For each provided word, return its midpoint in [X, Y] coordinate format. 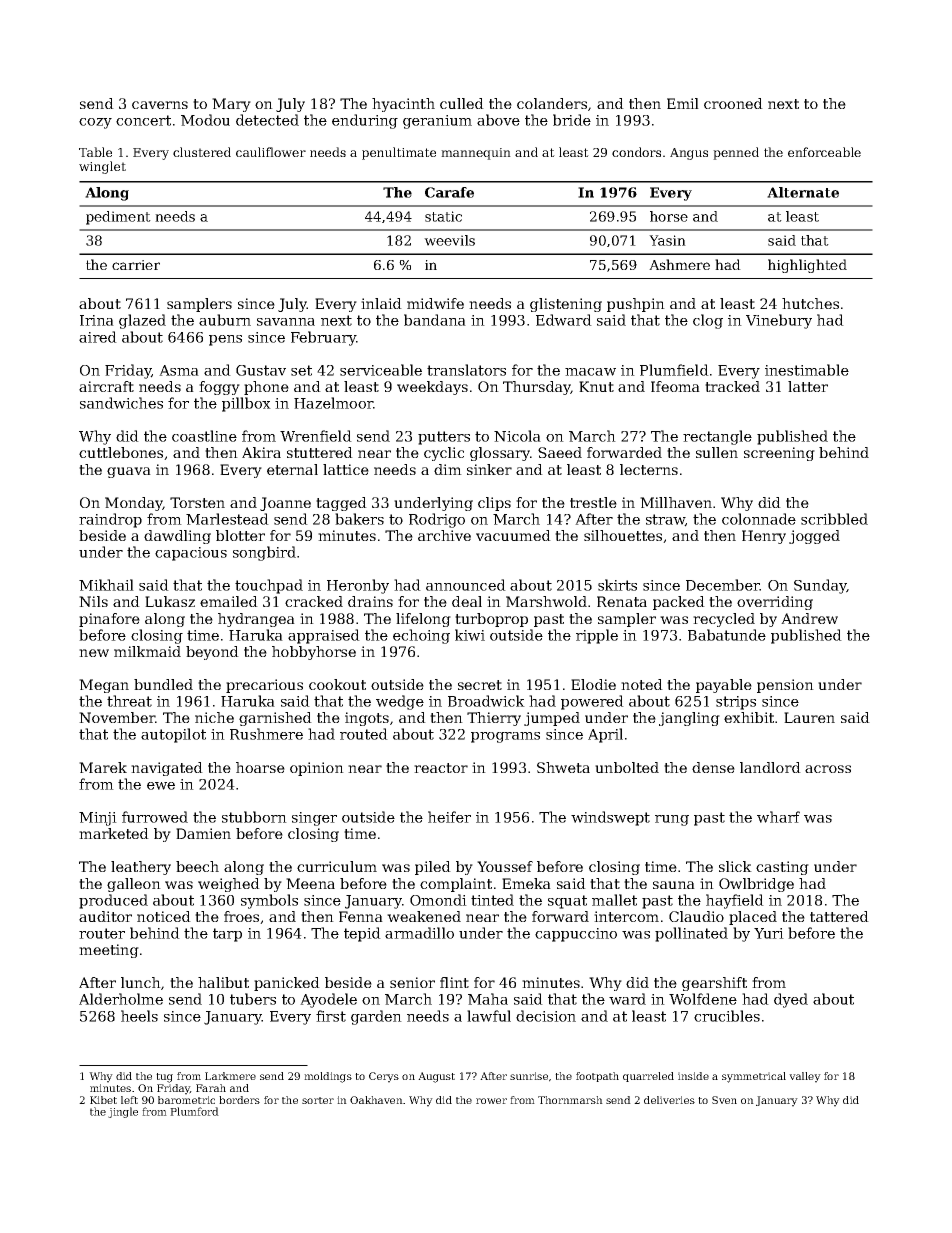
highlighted [807, 266]
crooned [733, 103]
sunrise [529, 1076]
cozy [95, 123]
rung [672, 820]
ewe [161, 786]
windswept [610, 818]
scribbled [834, 519]
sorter [318, 1100]
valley [805, 1077]
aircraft [106, 386]
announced [466, 585]
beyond [212, 653]
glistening [566, 305]
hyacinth [403, 105]
